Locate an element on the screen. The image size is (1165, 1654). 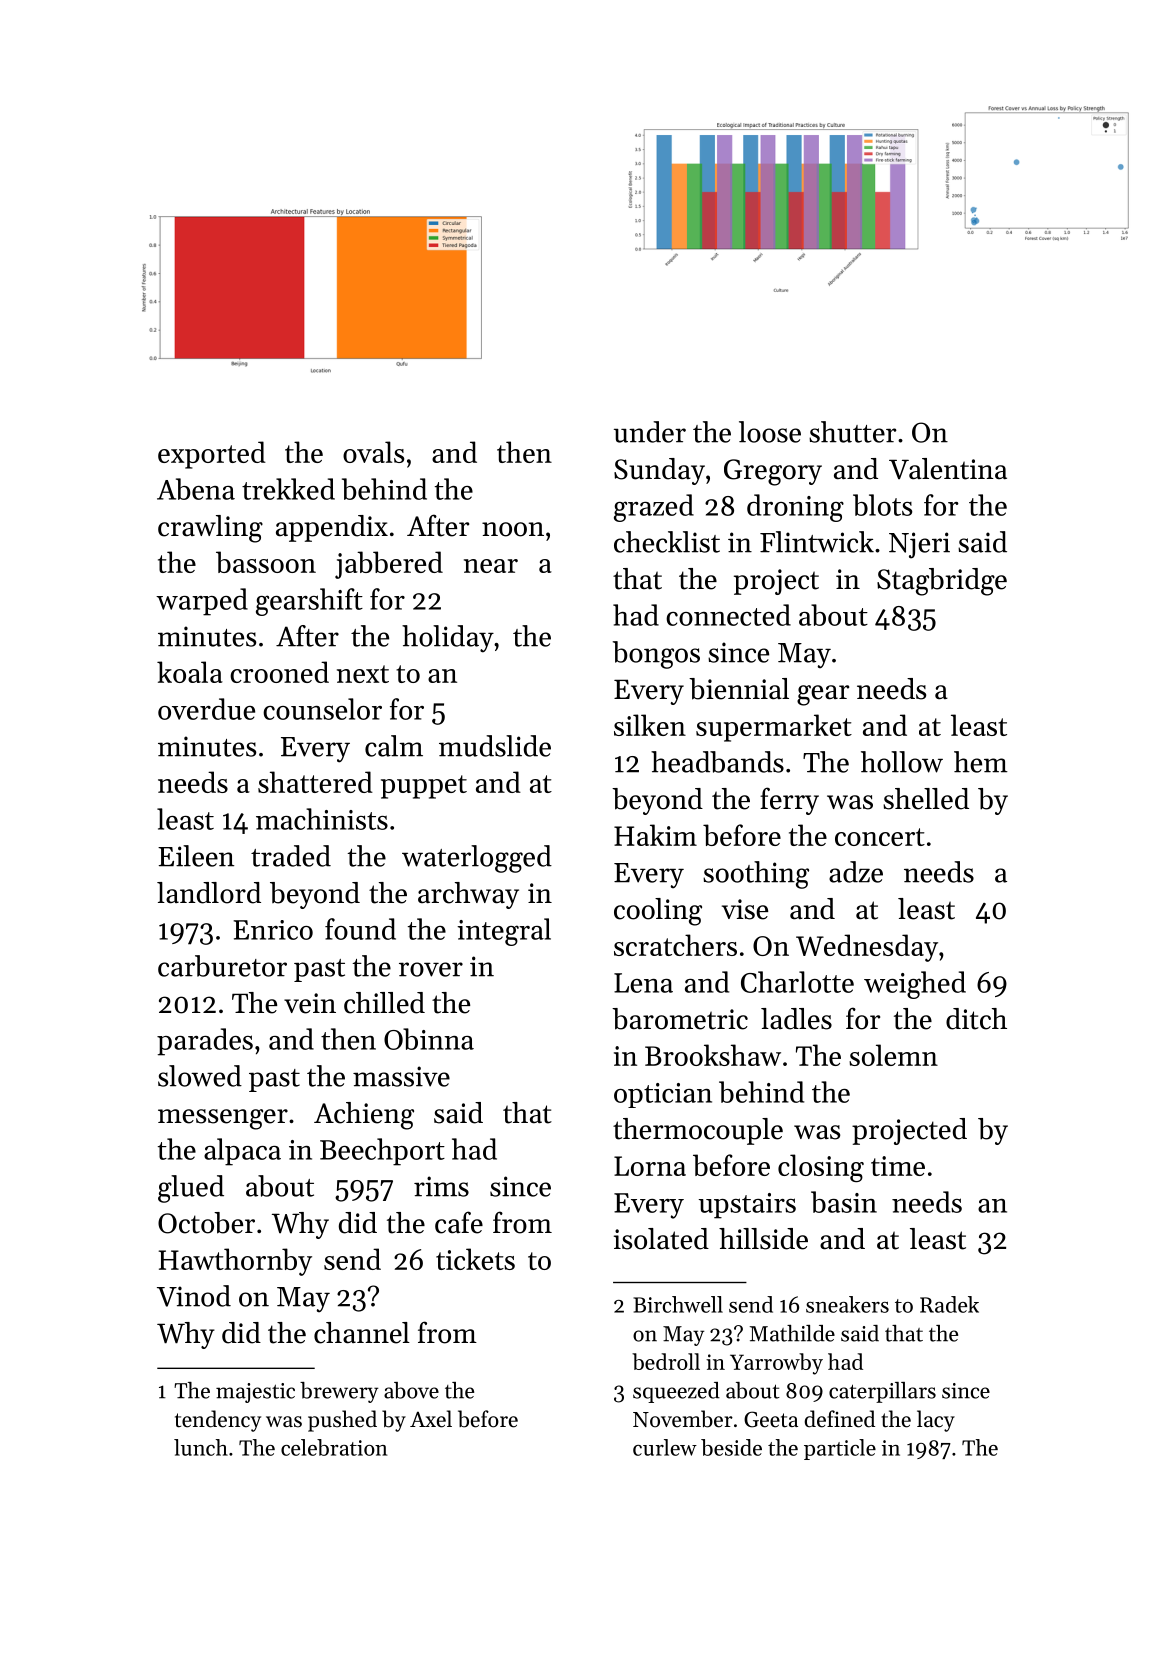
Obinna is located at coordinates (429, 1039).
